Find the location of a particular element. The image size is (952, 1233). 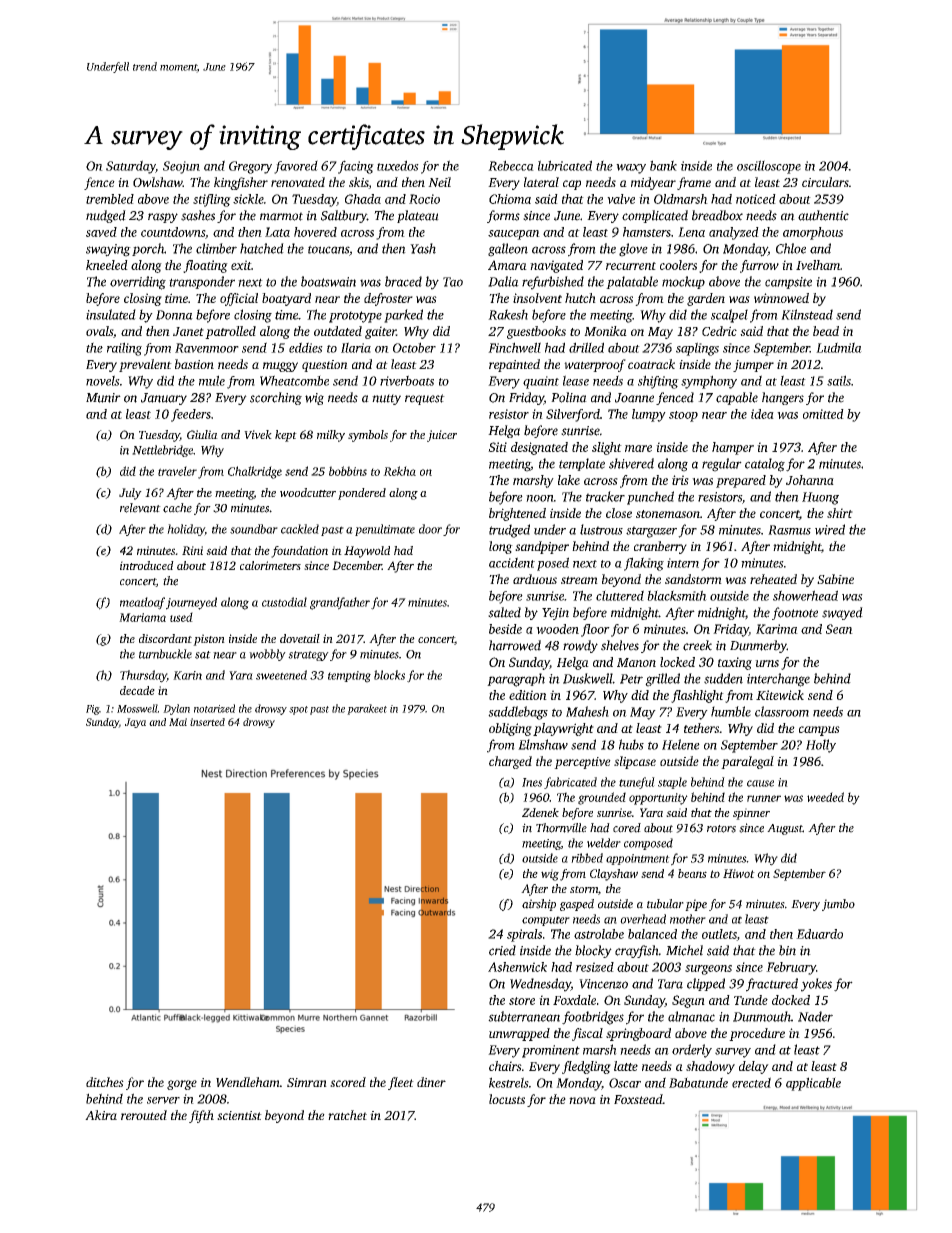

lubricated is located at coordinates (565, 165).
